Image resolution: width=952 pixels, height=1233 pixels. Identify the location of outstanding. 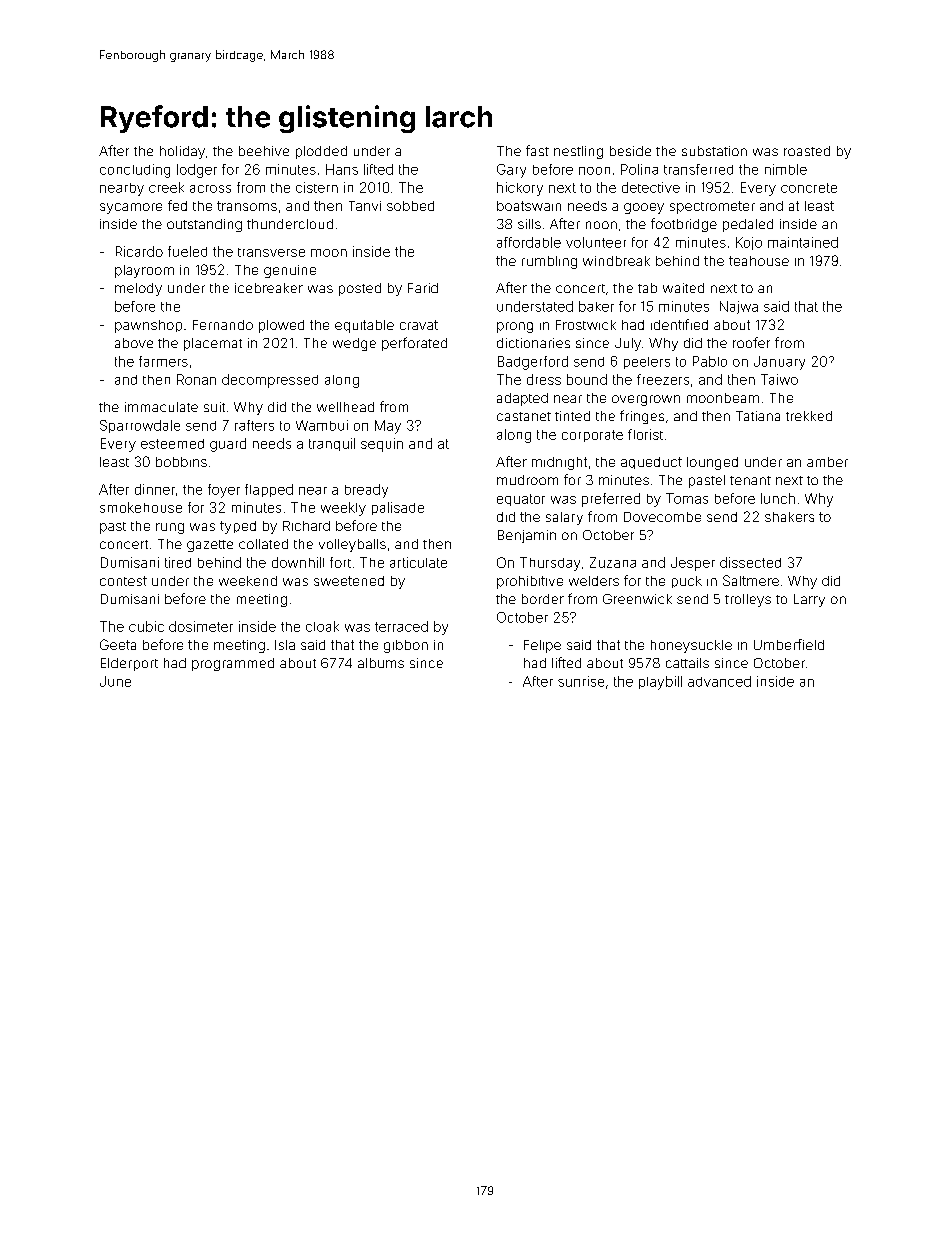
(204, 225).
